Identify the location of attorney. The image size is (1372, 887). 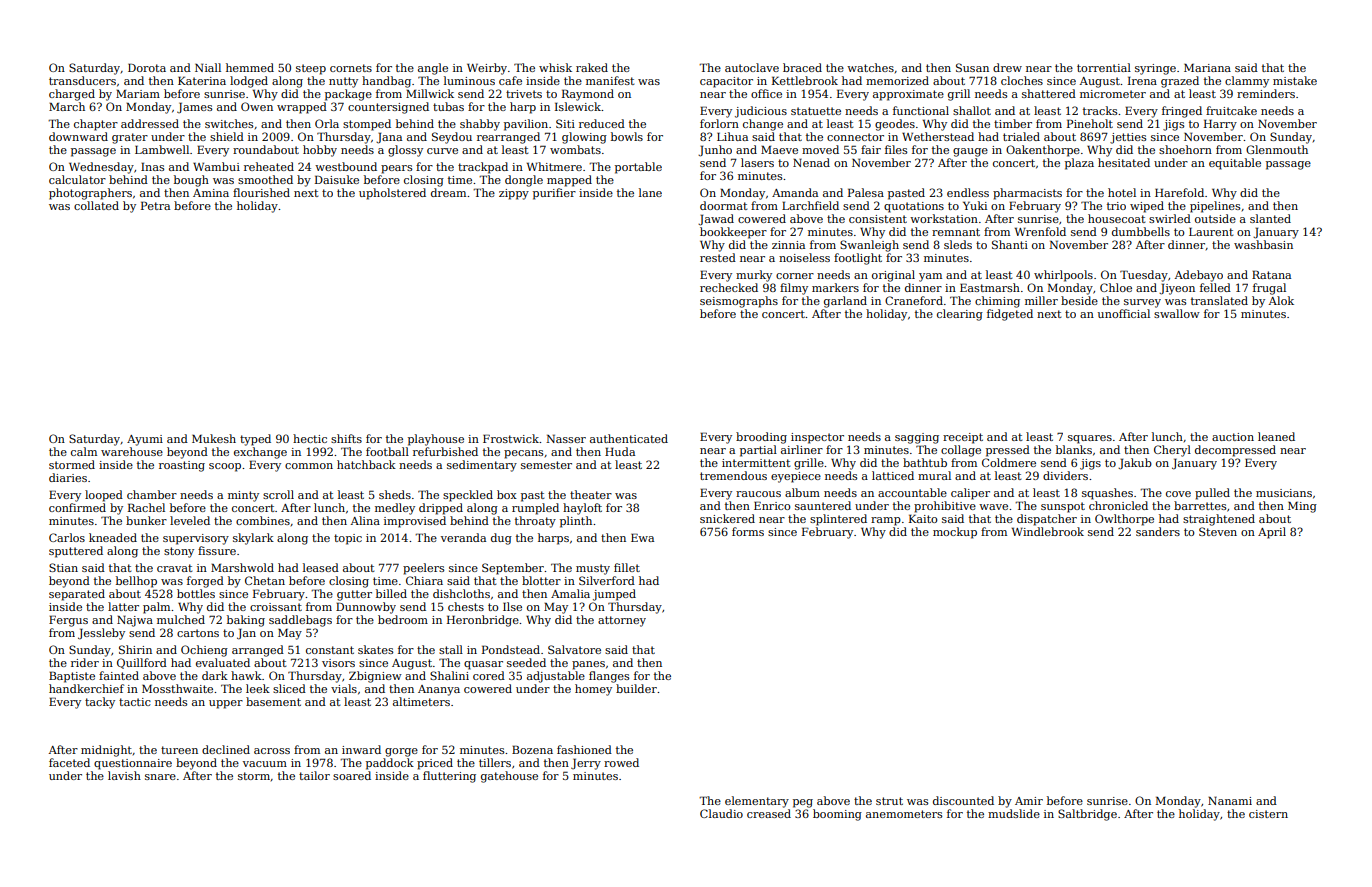
(622, 621).
